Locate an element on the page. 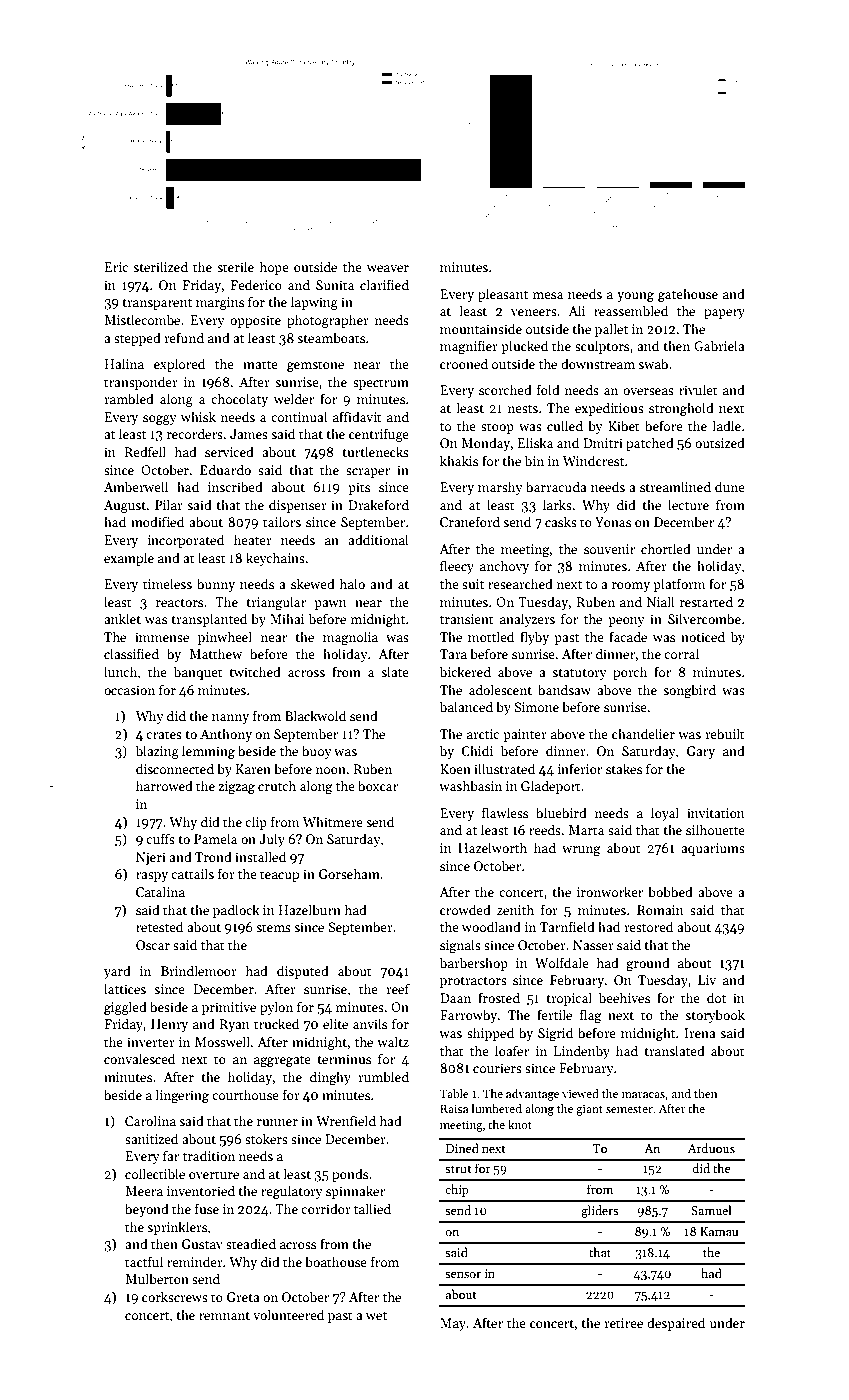 The width and height of the document is (849, 1400). Pamela is located at coordinates (215, 838).
